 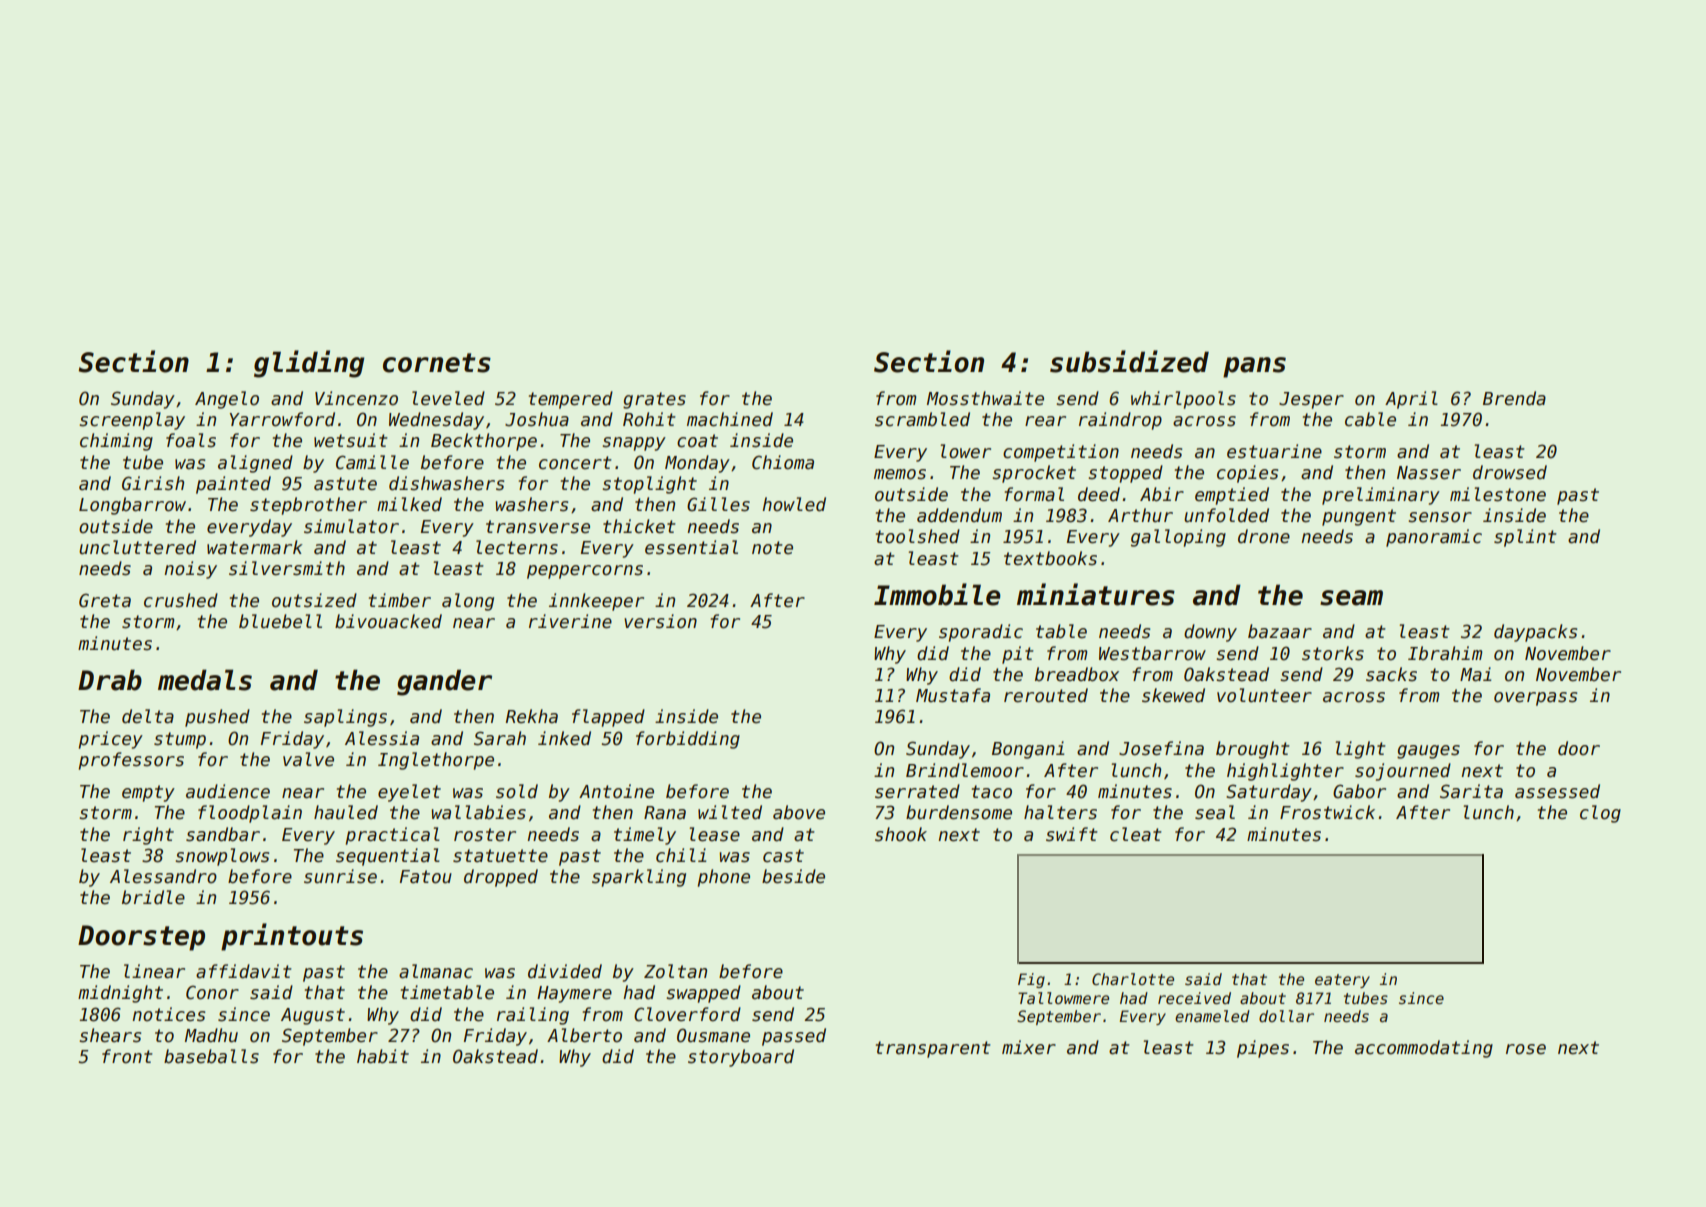 What do you see at coordinates (1253, 750) in the document?
I see `brought` at bounding box center [1253, 750].
